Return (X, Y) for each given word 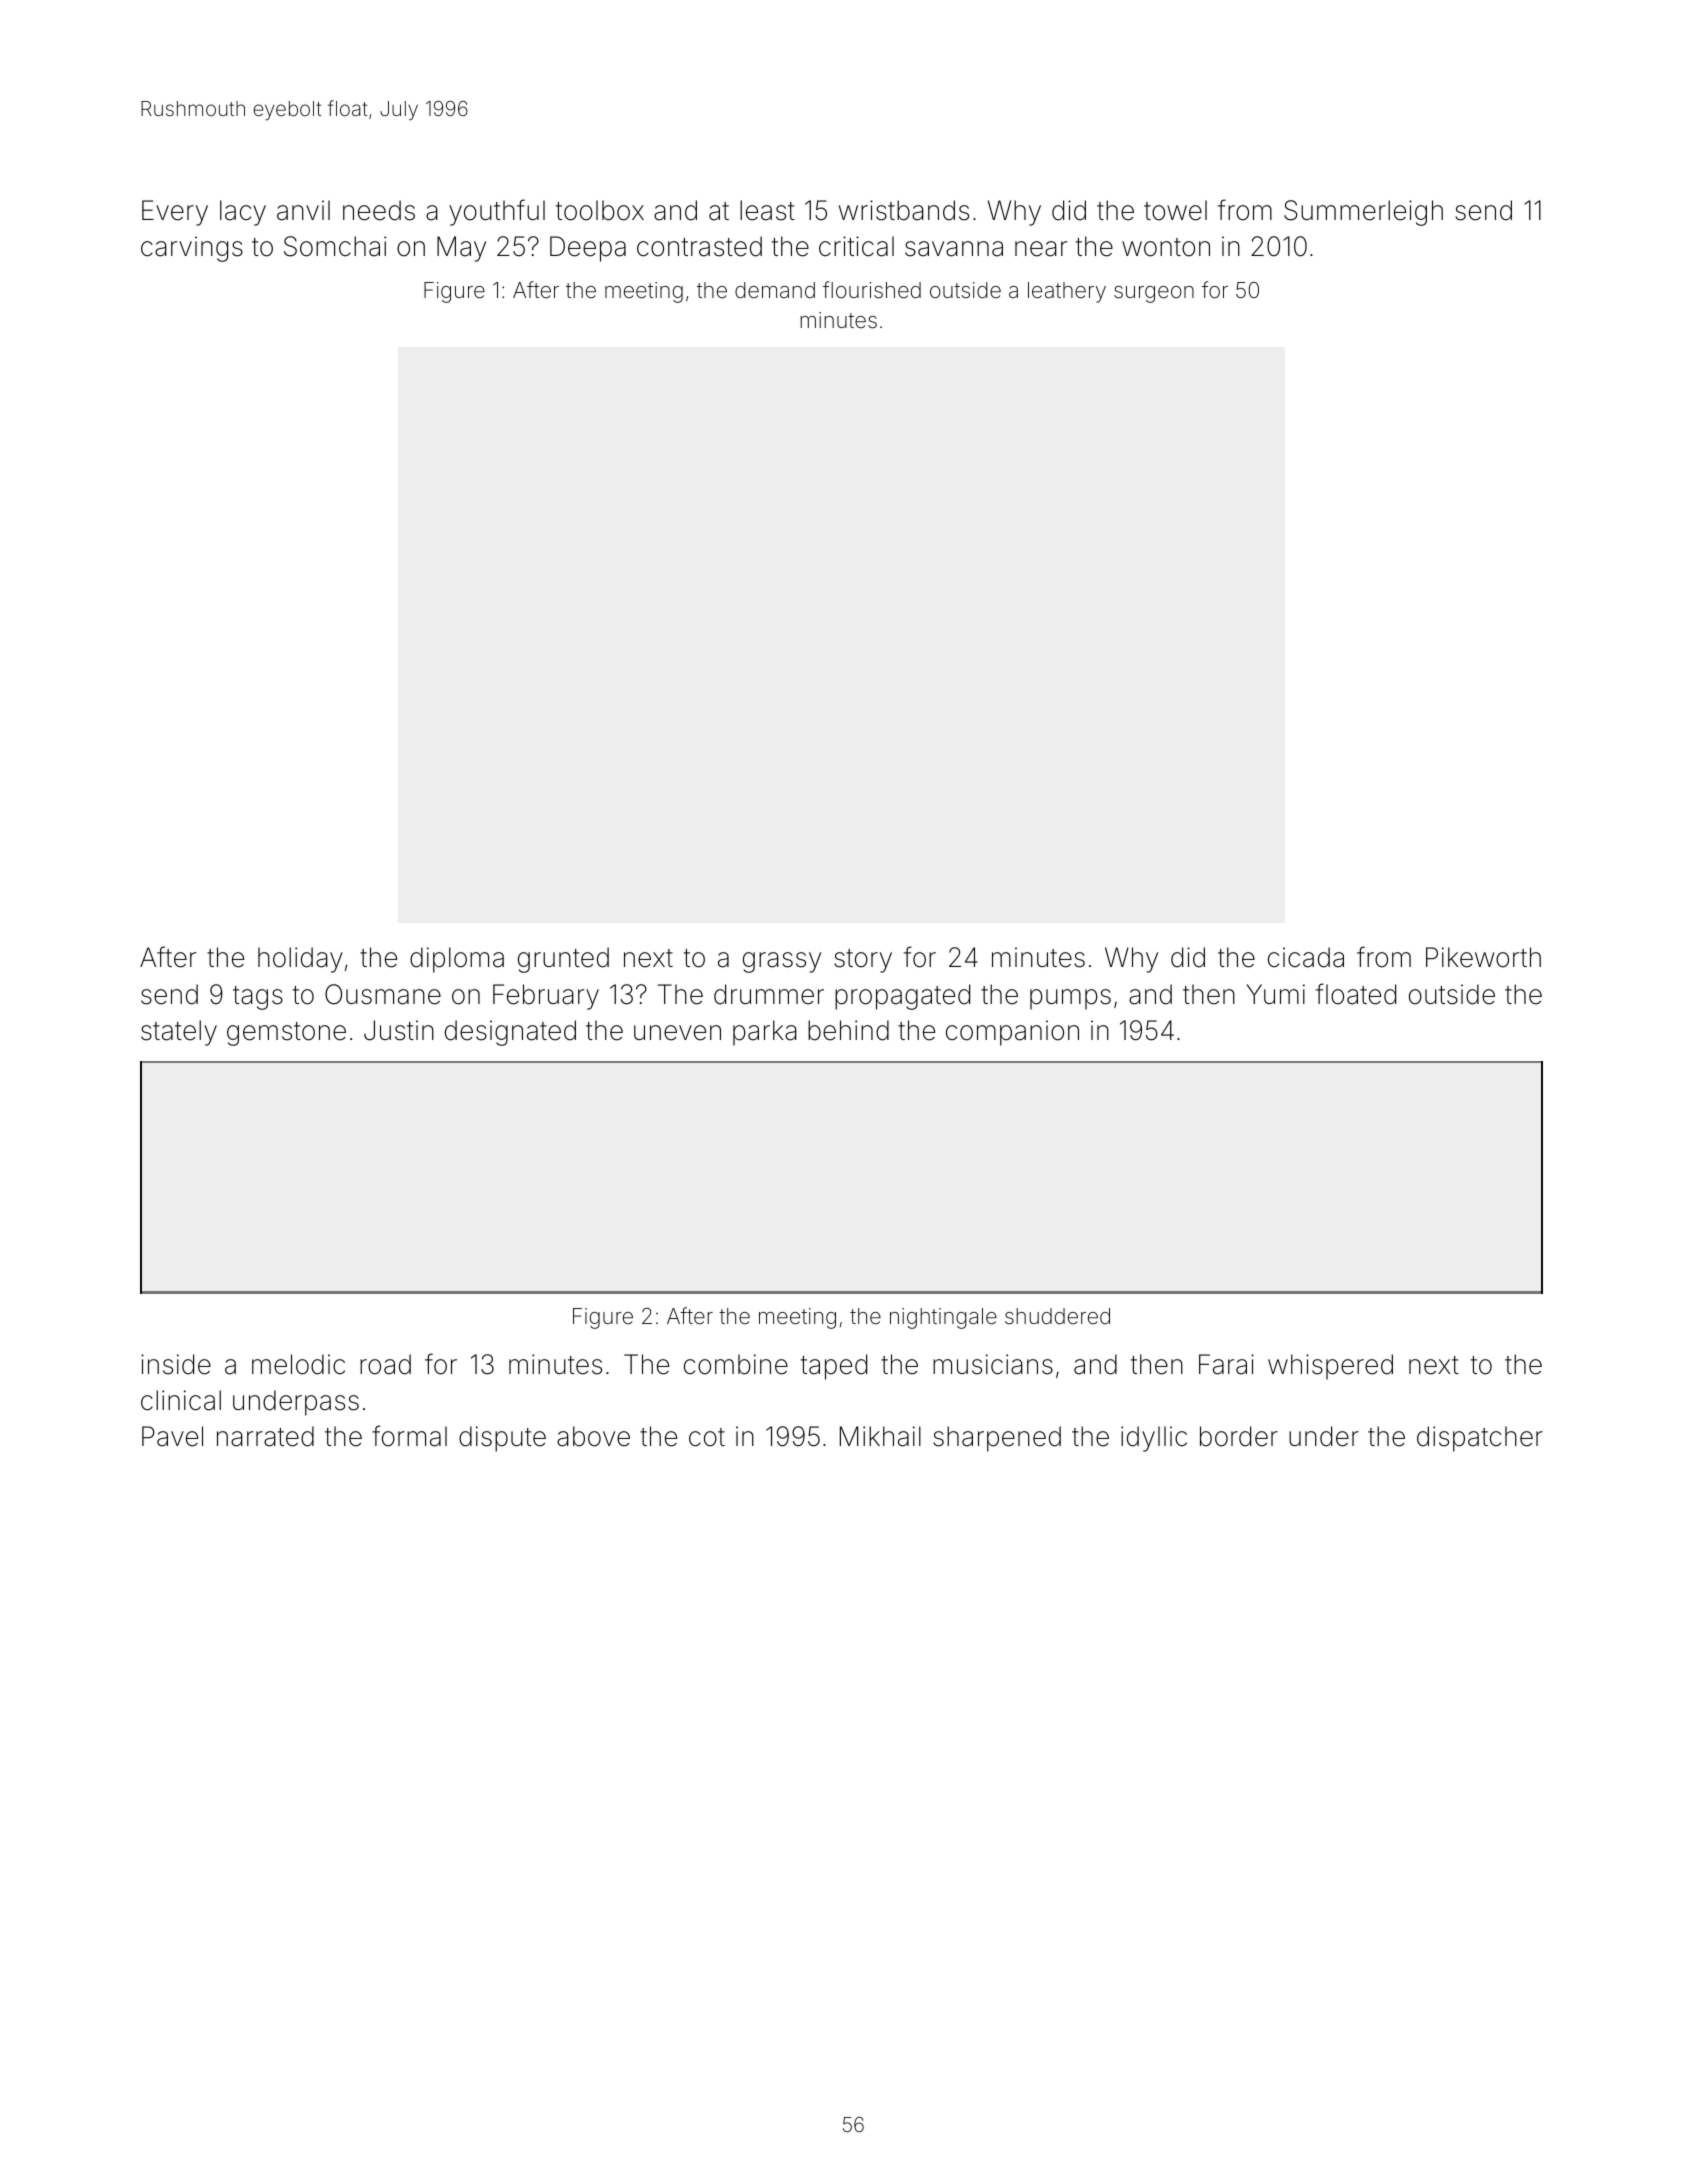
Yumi (1275, 994)
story (863, 961)
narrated (265, 1436)
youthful (497, 212)
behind (848, 1030)
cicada (1306, 957)
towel (1175, 210)
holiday (300, 960)
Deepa (588, 249)
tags (258, 998)
